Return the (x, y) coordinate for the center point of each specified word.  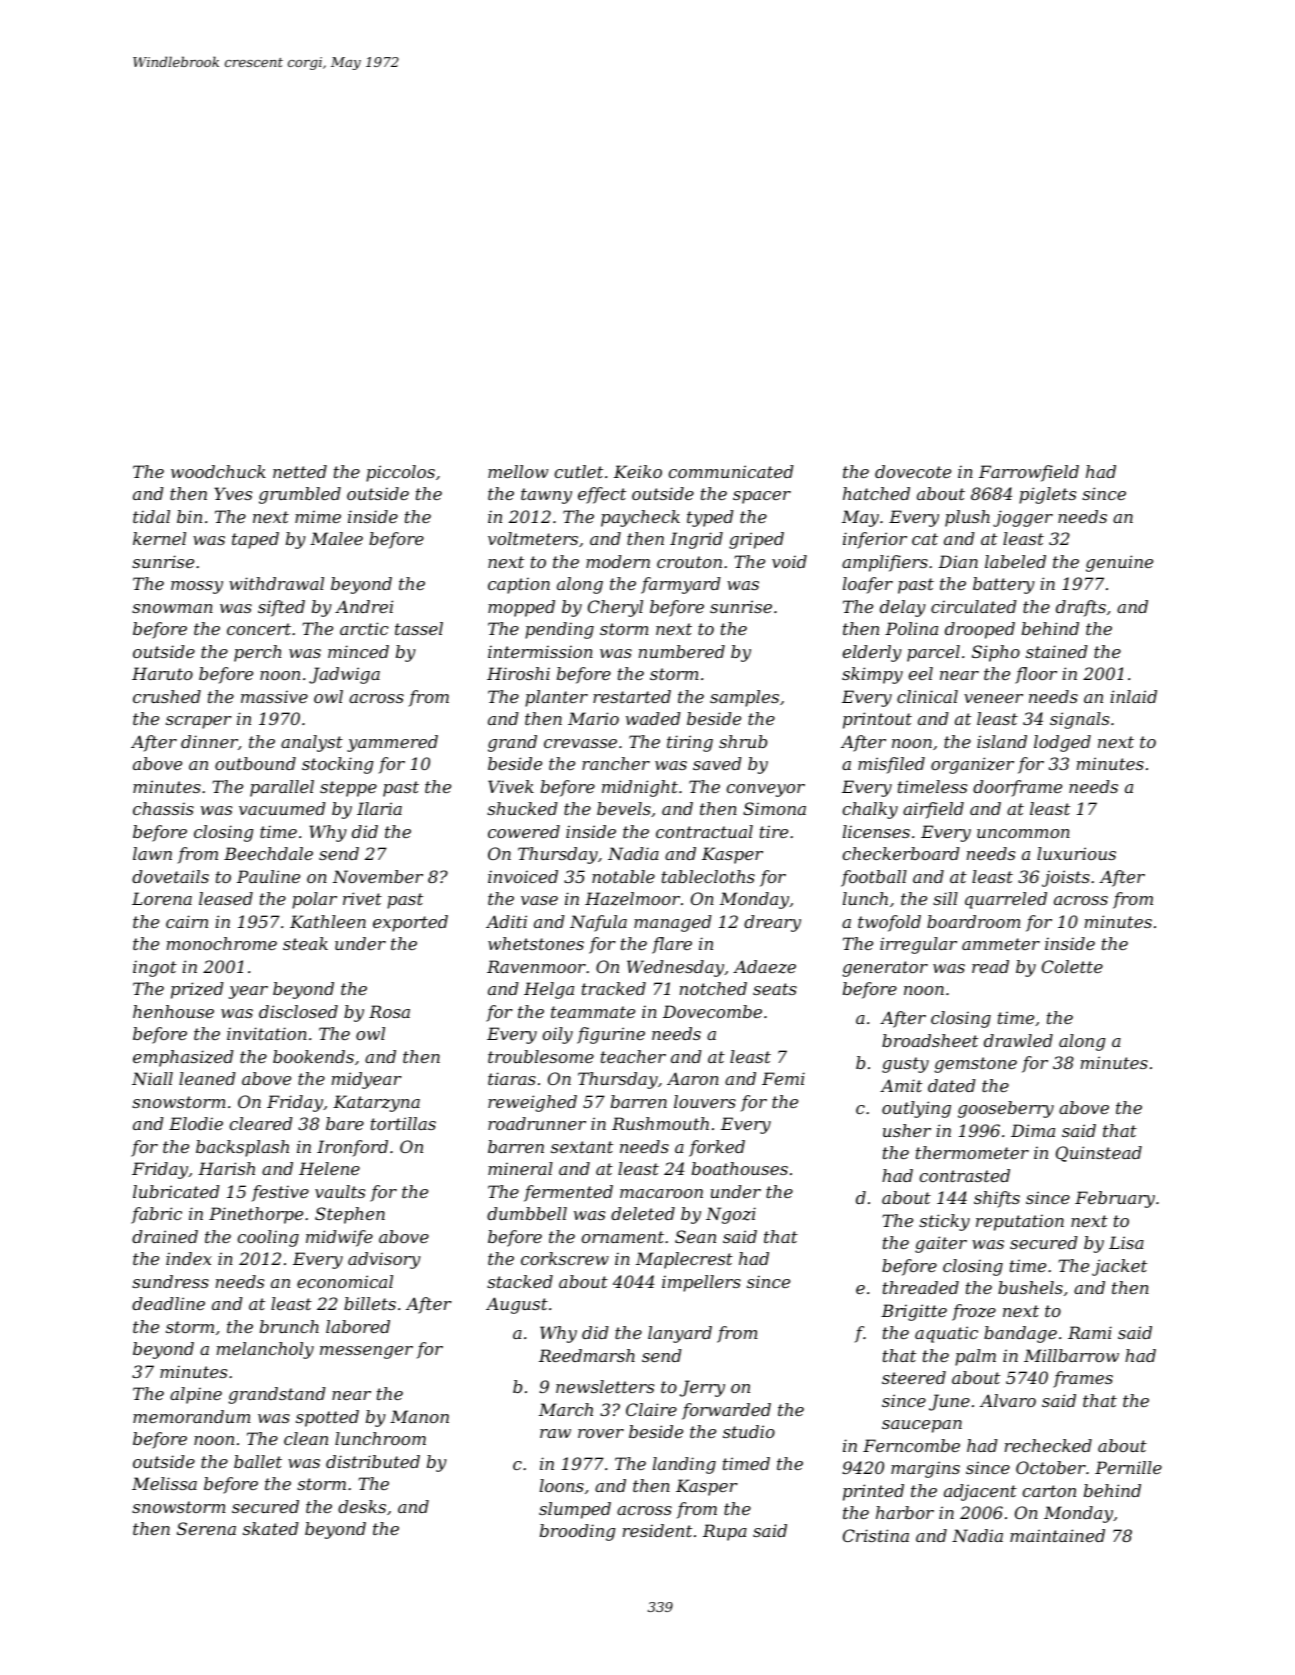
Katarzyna (376, 1103)
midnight (640, 788)
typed (710, 518)
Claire (651, 1409)
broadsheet (930, 1040)
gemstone (975, 1065)
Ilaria (379, 808)
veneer (993, 698)
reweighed (532, 1103)
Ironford (352, 1148)
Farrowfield (1029, 473)
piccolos (400, 473)
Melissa (164, 1483)
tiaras (512, 1078)
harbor (905, 1512)
